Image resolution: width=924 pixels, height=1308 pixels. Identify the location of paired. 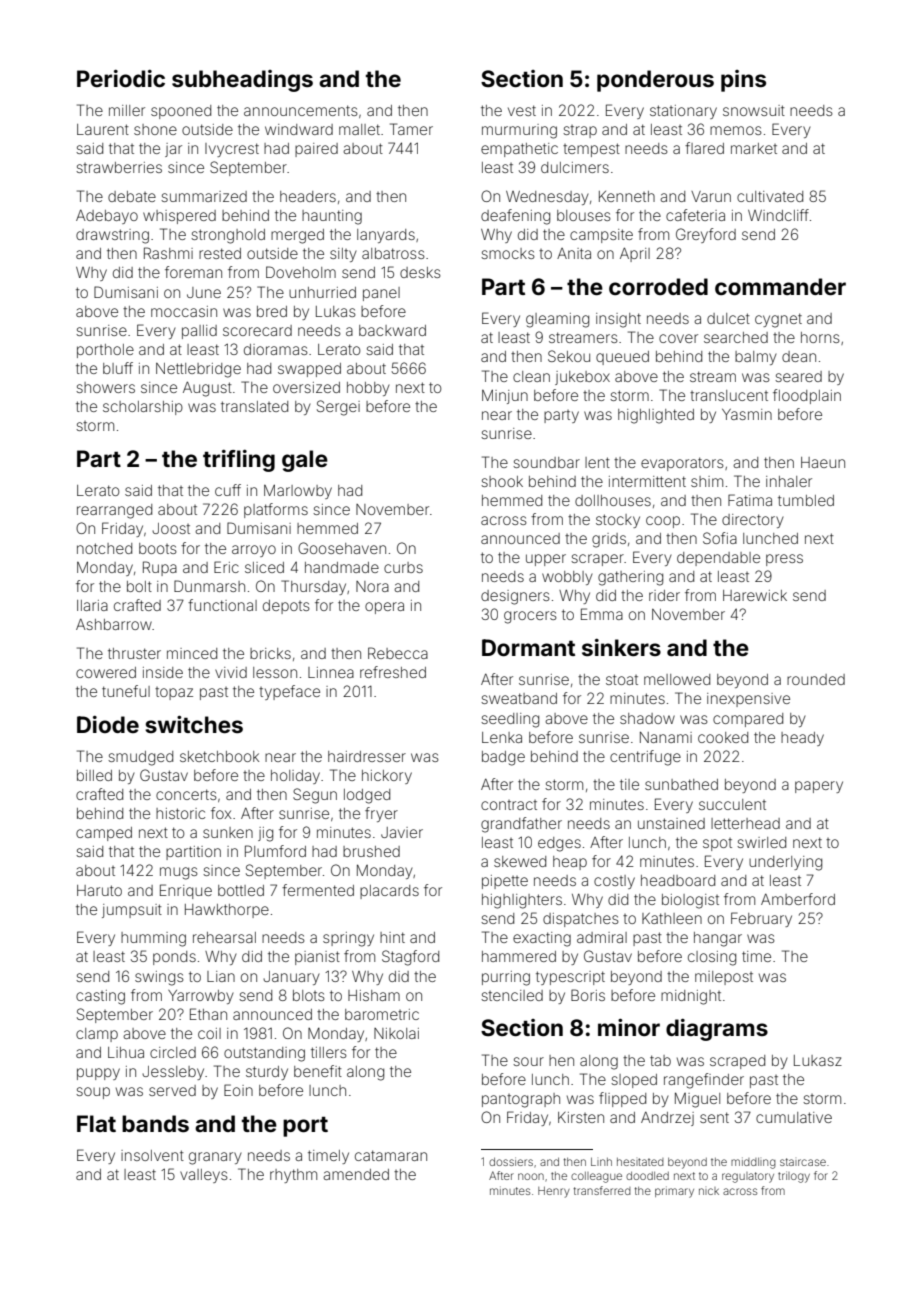
(316, 150).
